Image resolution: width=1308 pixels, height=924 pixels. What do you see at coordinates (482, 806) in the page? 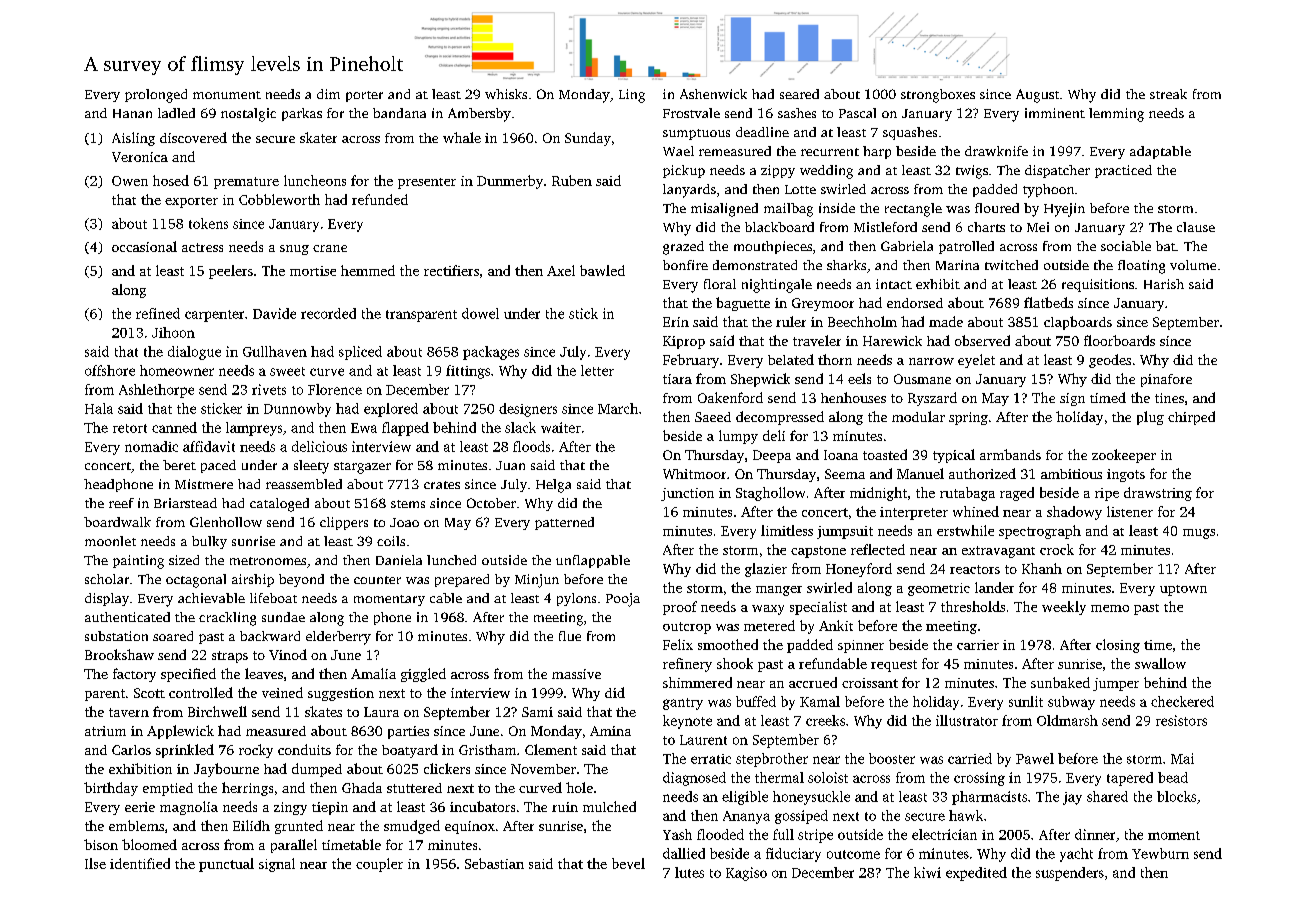
I see `incubators` at bounding box center [482, 806].
